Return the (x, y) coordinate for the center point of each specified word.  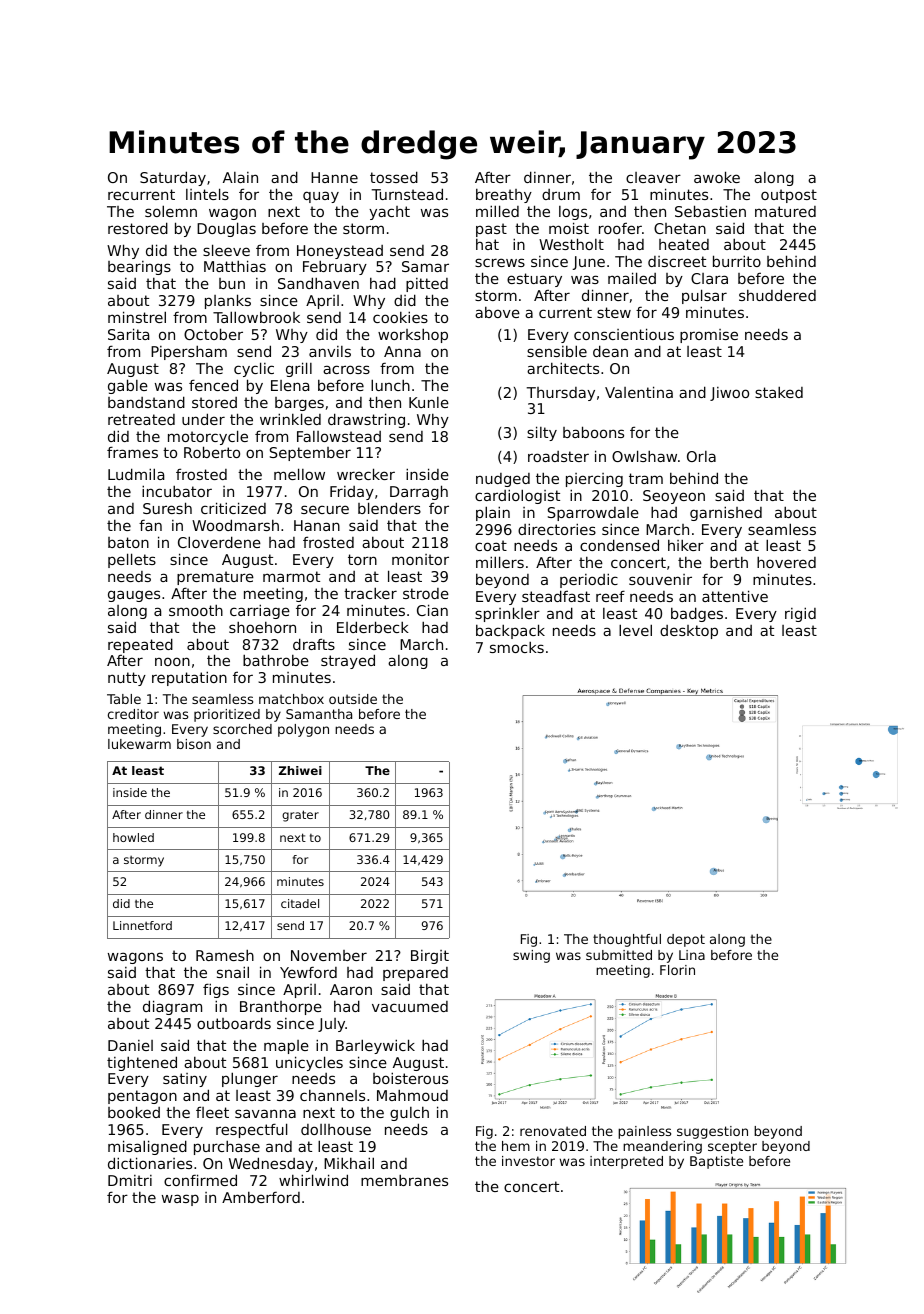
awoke (717, 177)
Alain (240, 177)
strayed (348, 661)
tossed (394, 177)
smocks (517, 647)
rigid (800, 614)
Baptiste (716, 1162)
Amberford (261, 1197)
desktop (689, 632)
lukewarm (139, 744)
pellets (132, 560)
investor (528, 1161)
